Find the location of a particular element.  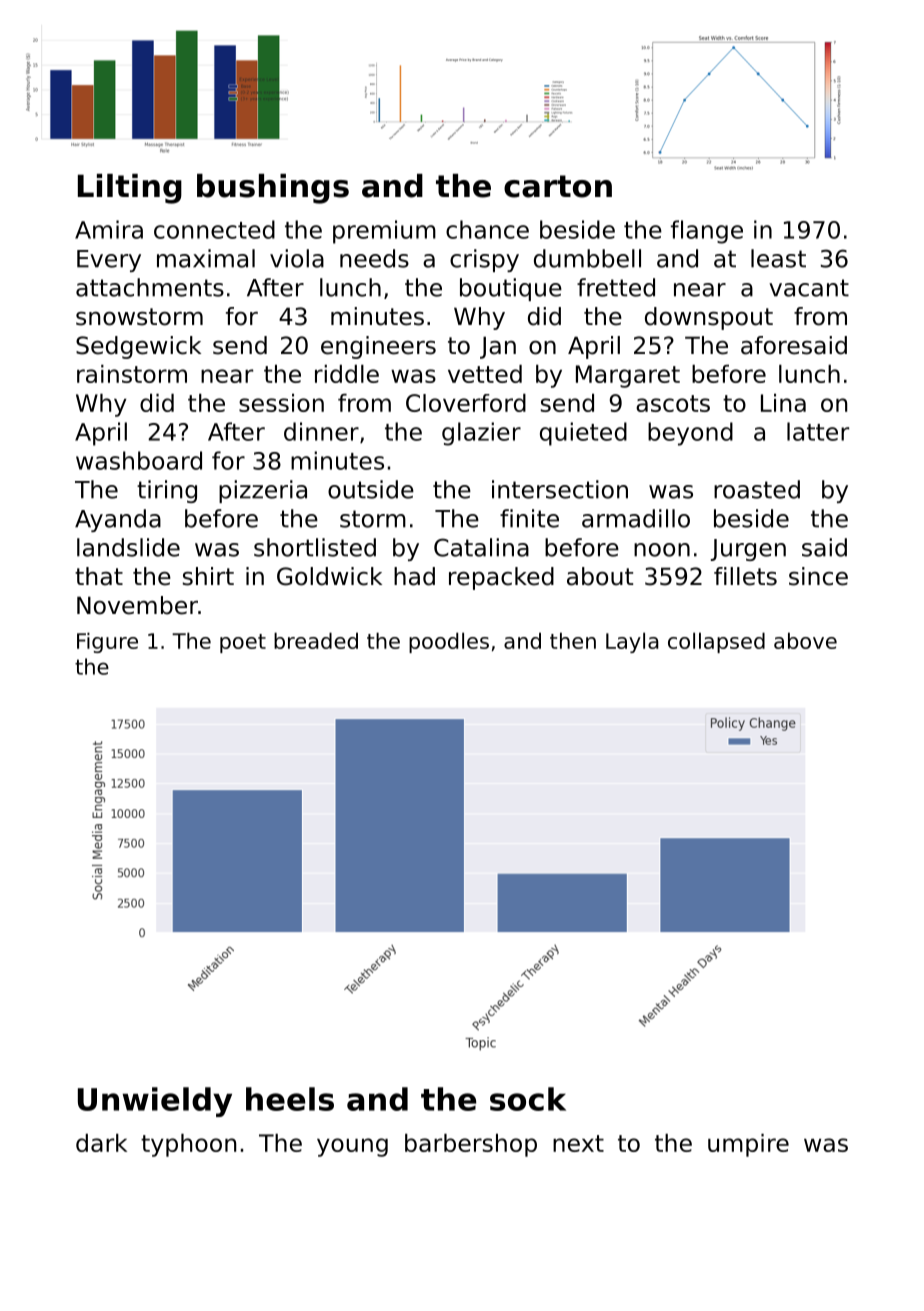

poet is located at coordinates (243, 643).
